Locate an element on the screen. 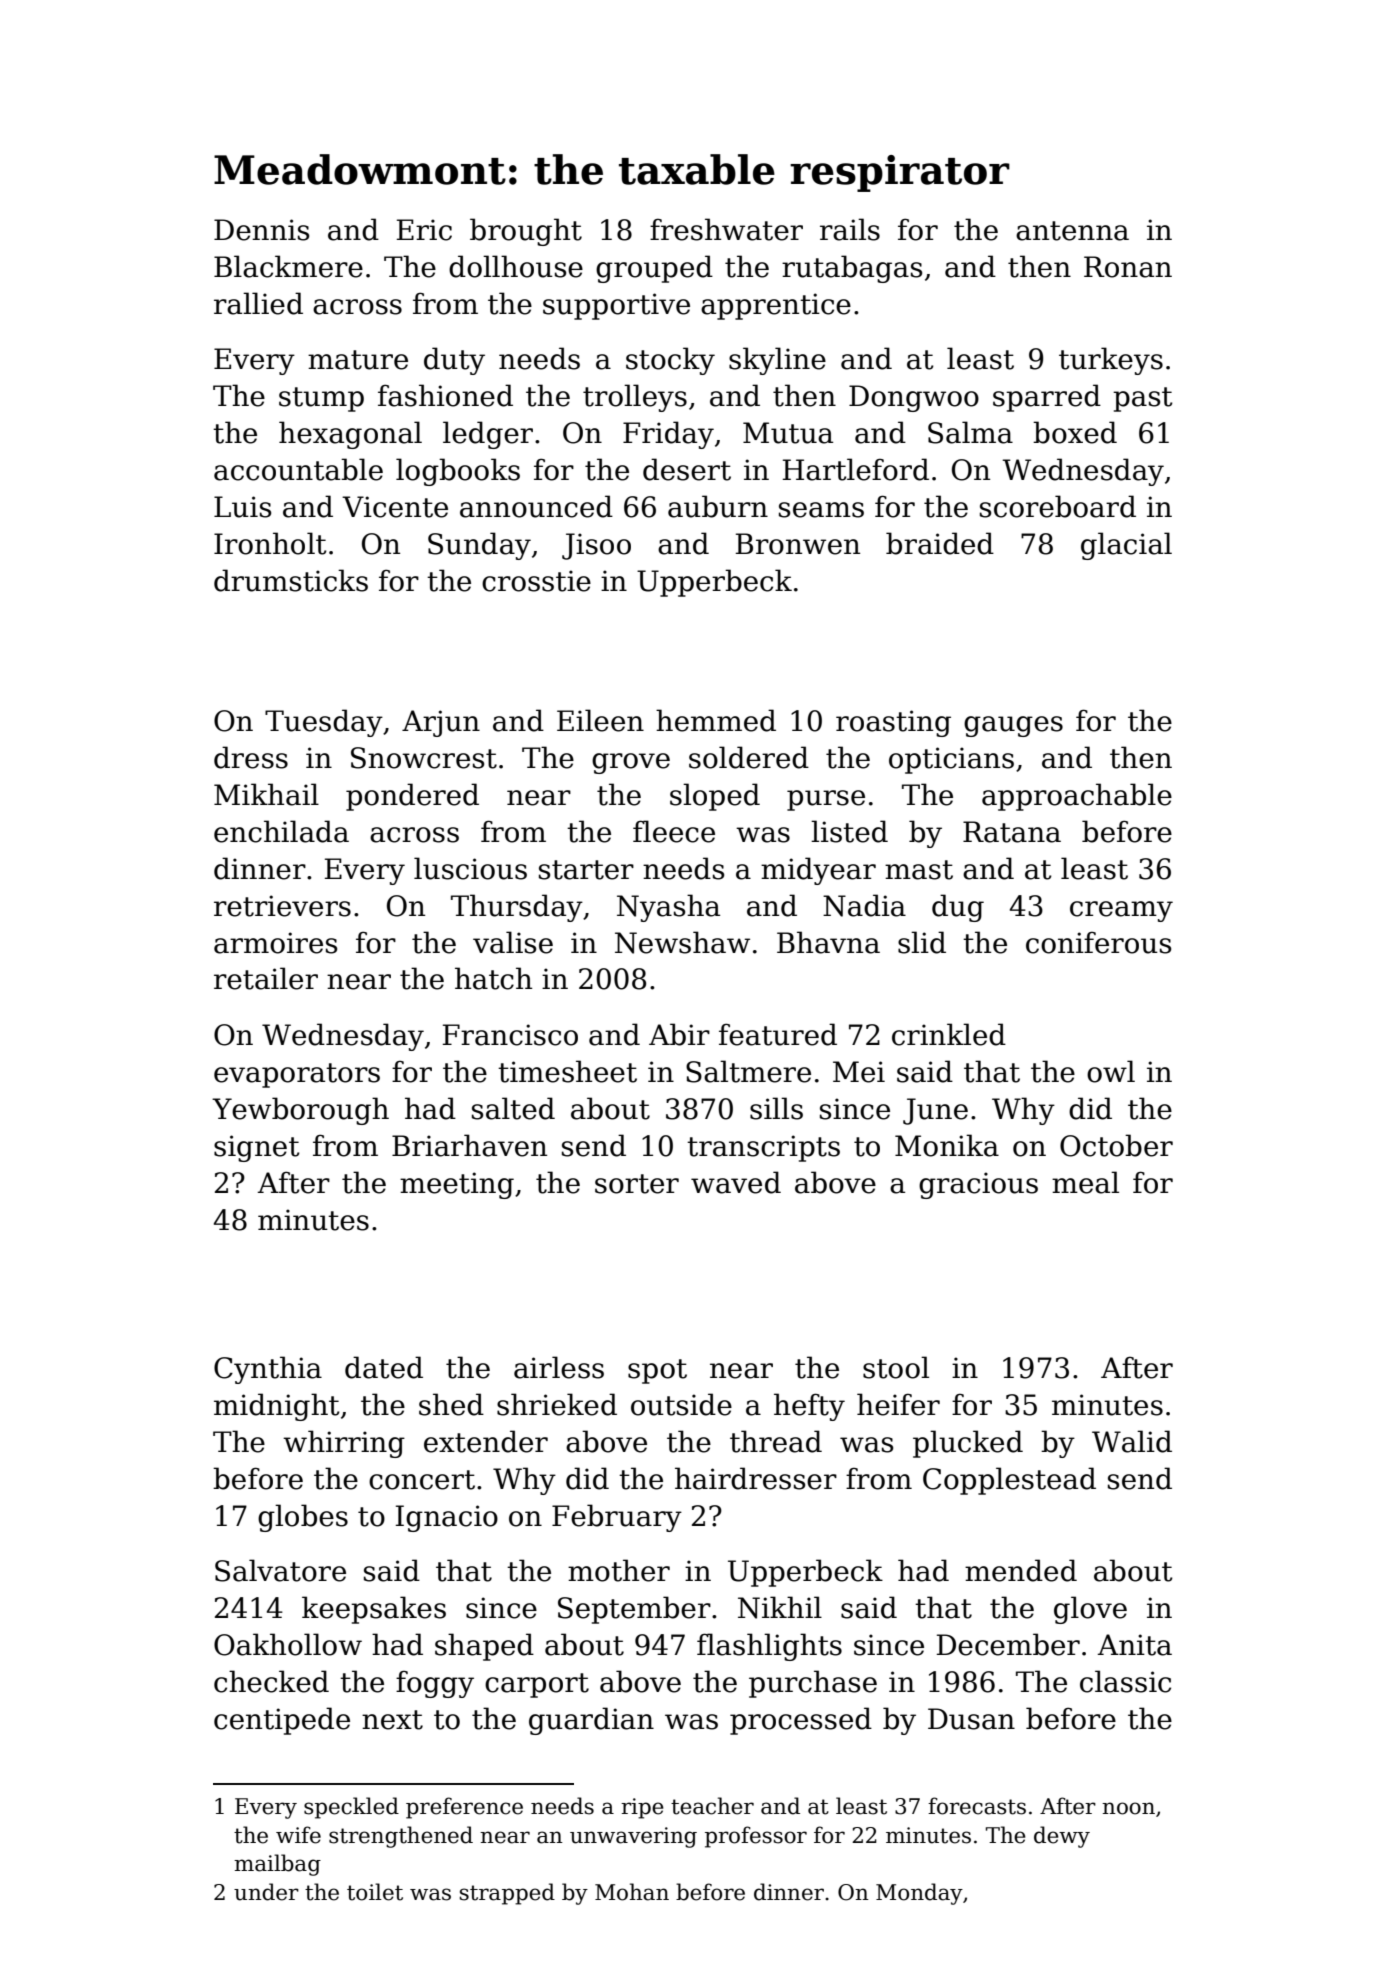  drumsticks is located at coordinates (291, 580).
